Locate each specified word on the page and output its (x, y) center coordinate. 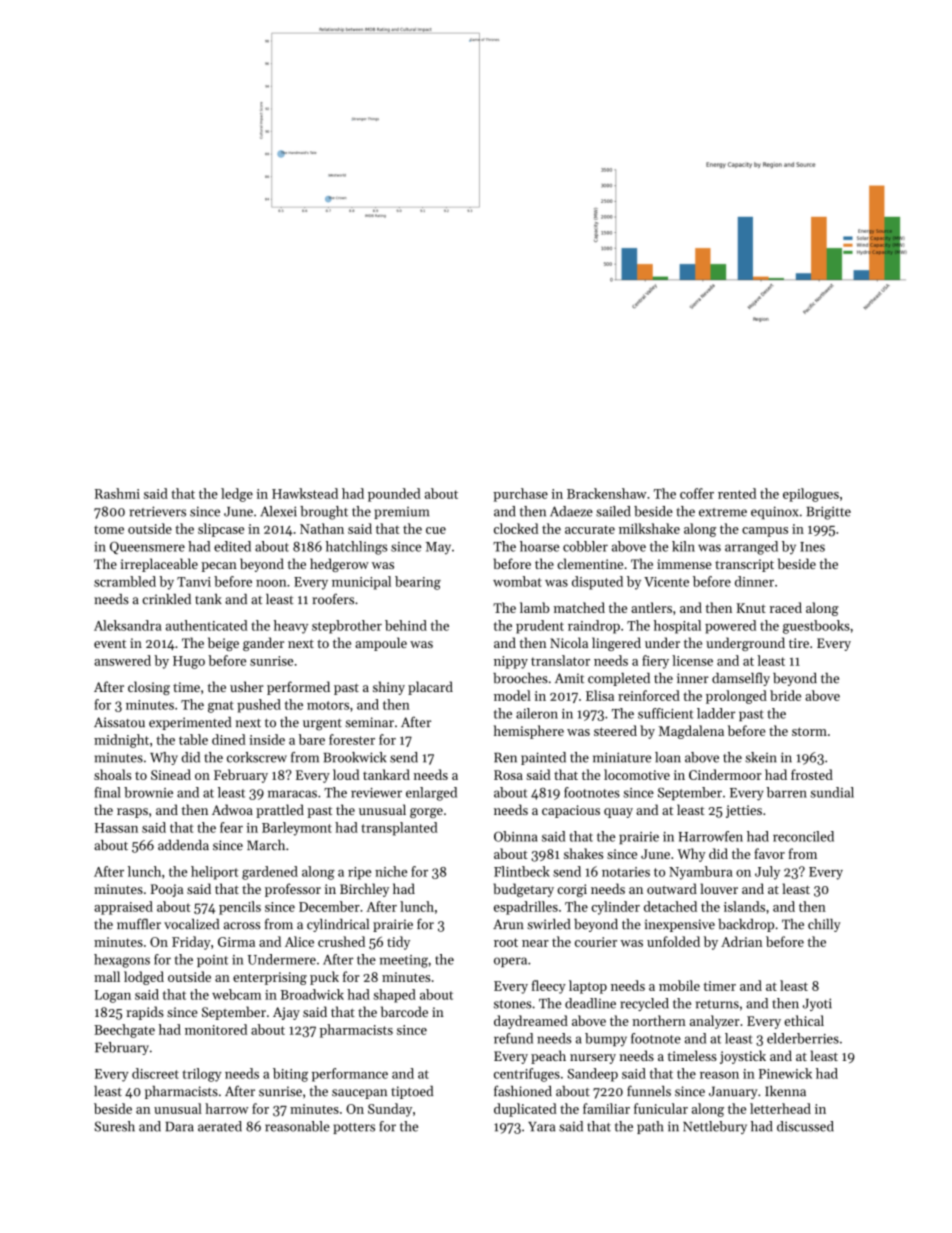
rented (737, 493)
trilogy (202, 1075)
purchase (520, 495)
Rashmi (117, 493)
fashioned (523, 1091)
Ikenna (785, 1091)
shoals (112, 774)
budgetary (524, 890)
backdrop (746, 925)
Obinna (515, 836)
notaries (626, 872)
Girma (236, 942)
